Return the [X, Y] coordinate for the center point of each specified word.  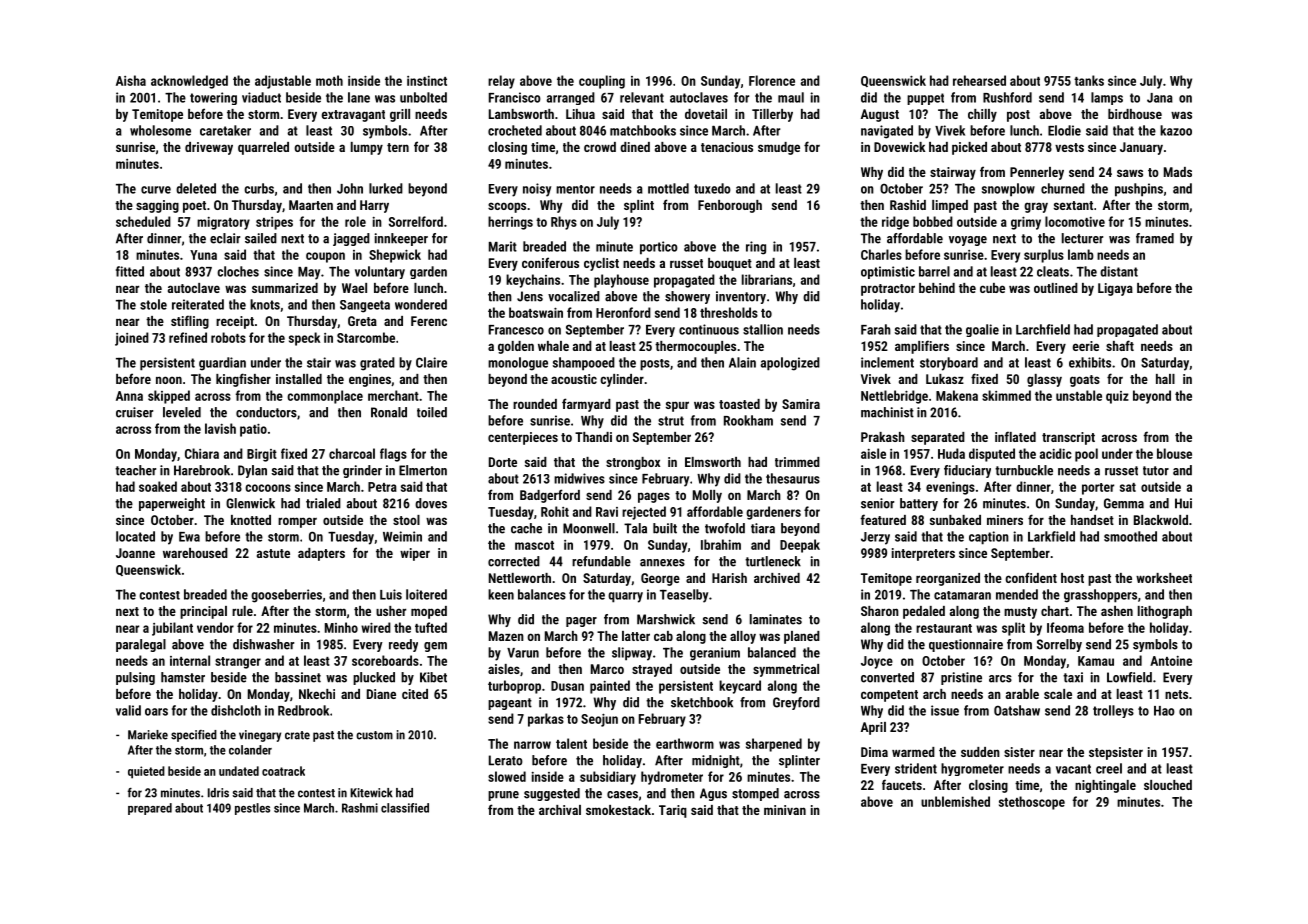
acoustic [574, 379]
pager [581, 622]
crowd [600, 147]
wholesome [160, 130]
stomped [755, 794]
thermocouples [695, 347]
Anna [129, 396]
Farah [876, 329]
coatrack [283, 771]
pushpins [1139, 190]
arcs [1000, 679]
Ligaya [1115, 289]
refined [188, 337]
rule [242, 611]
